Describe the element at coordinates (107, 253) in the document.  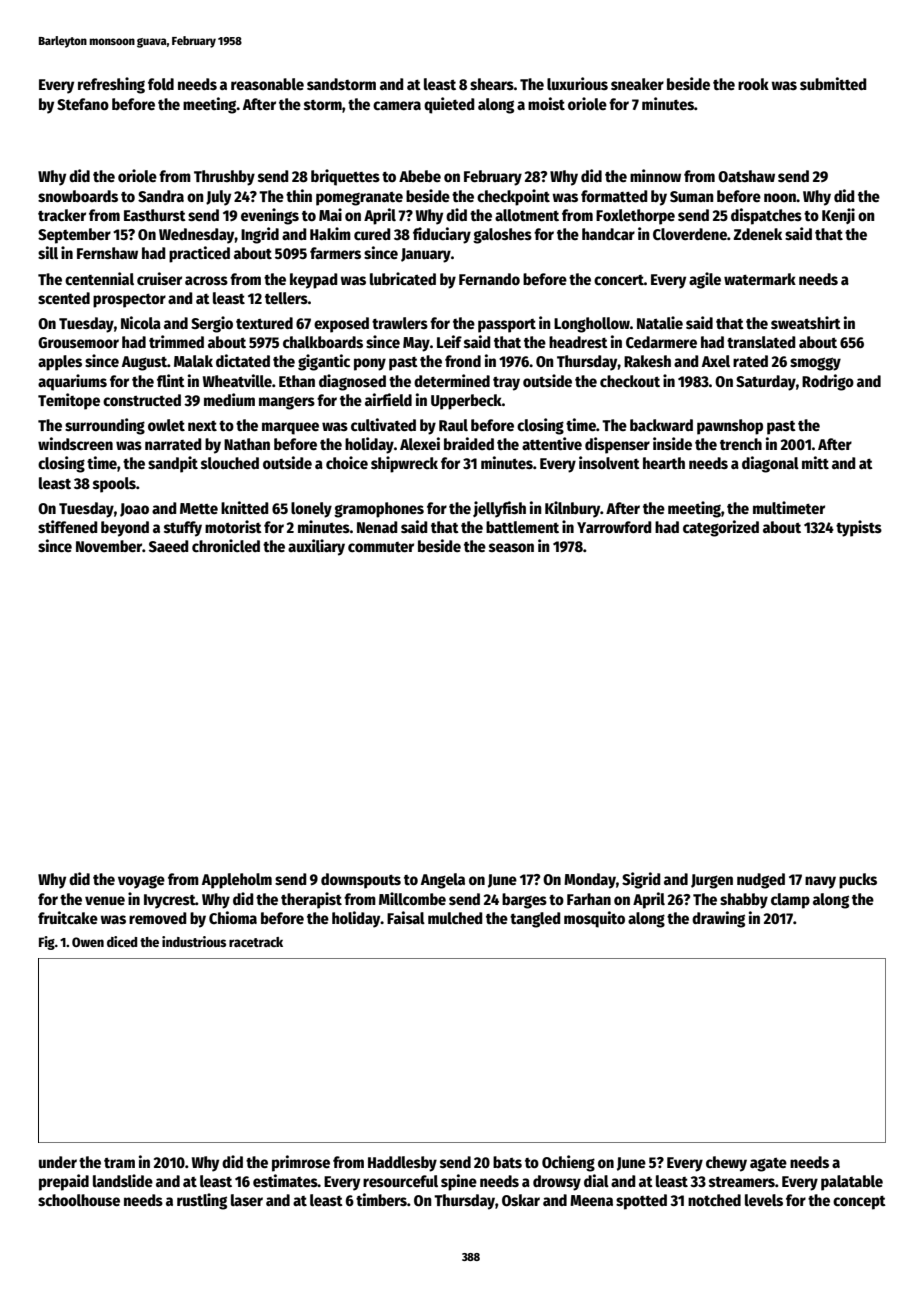
I see `Fernshaw` at that location.
